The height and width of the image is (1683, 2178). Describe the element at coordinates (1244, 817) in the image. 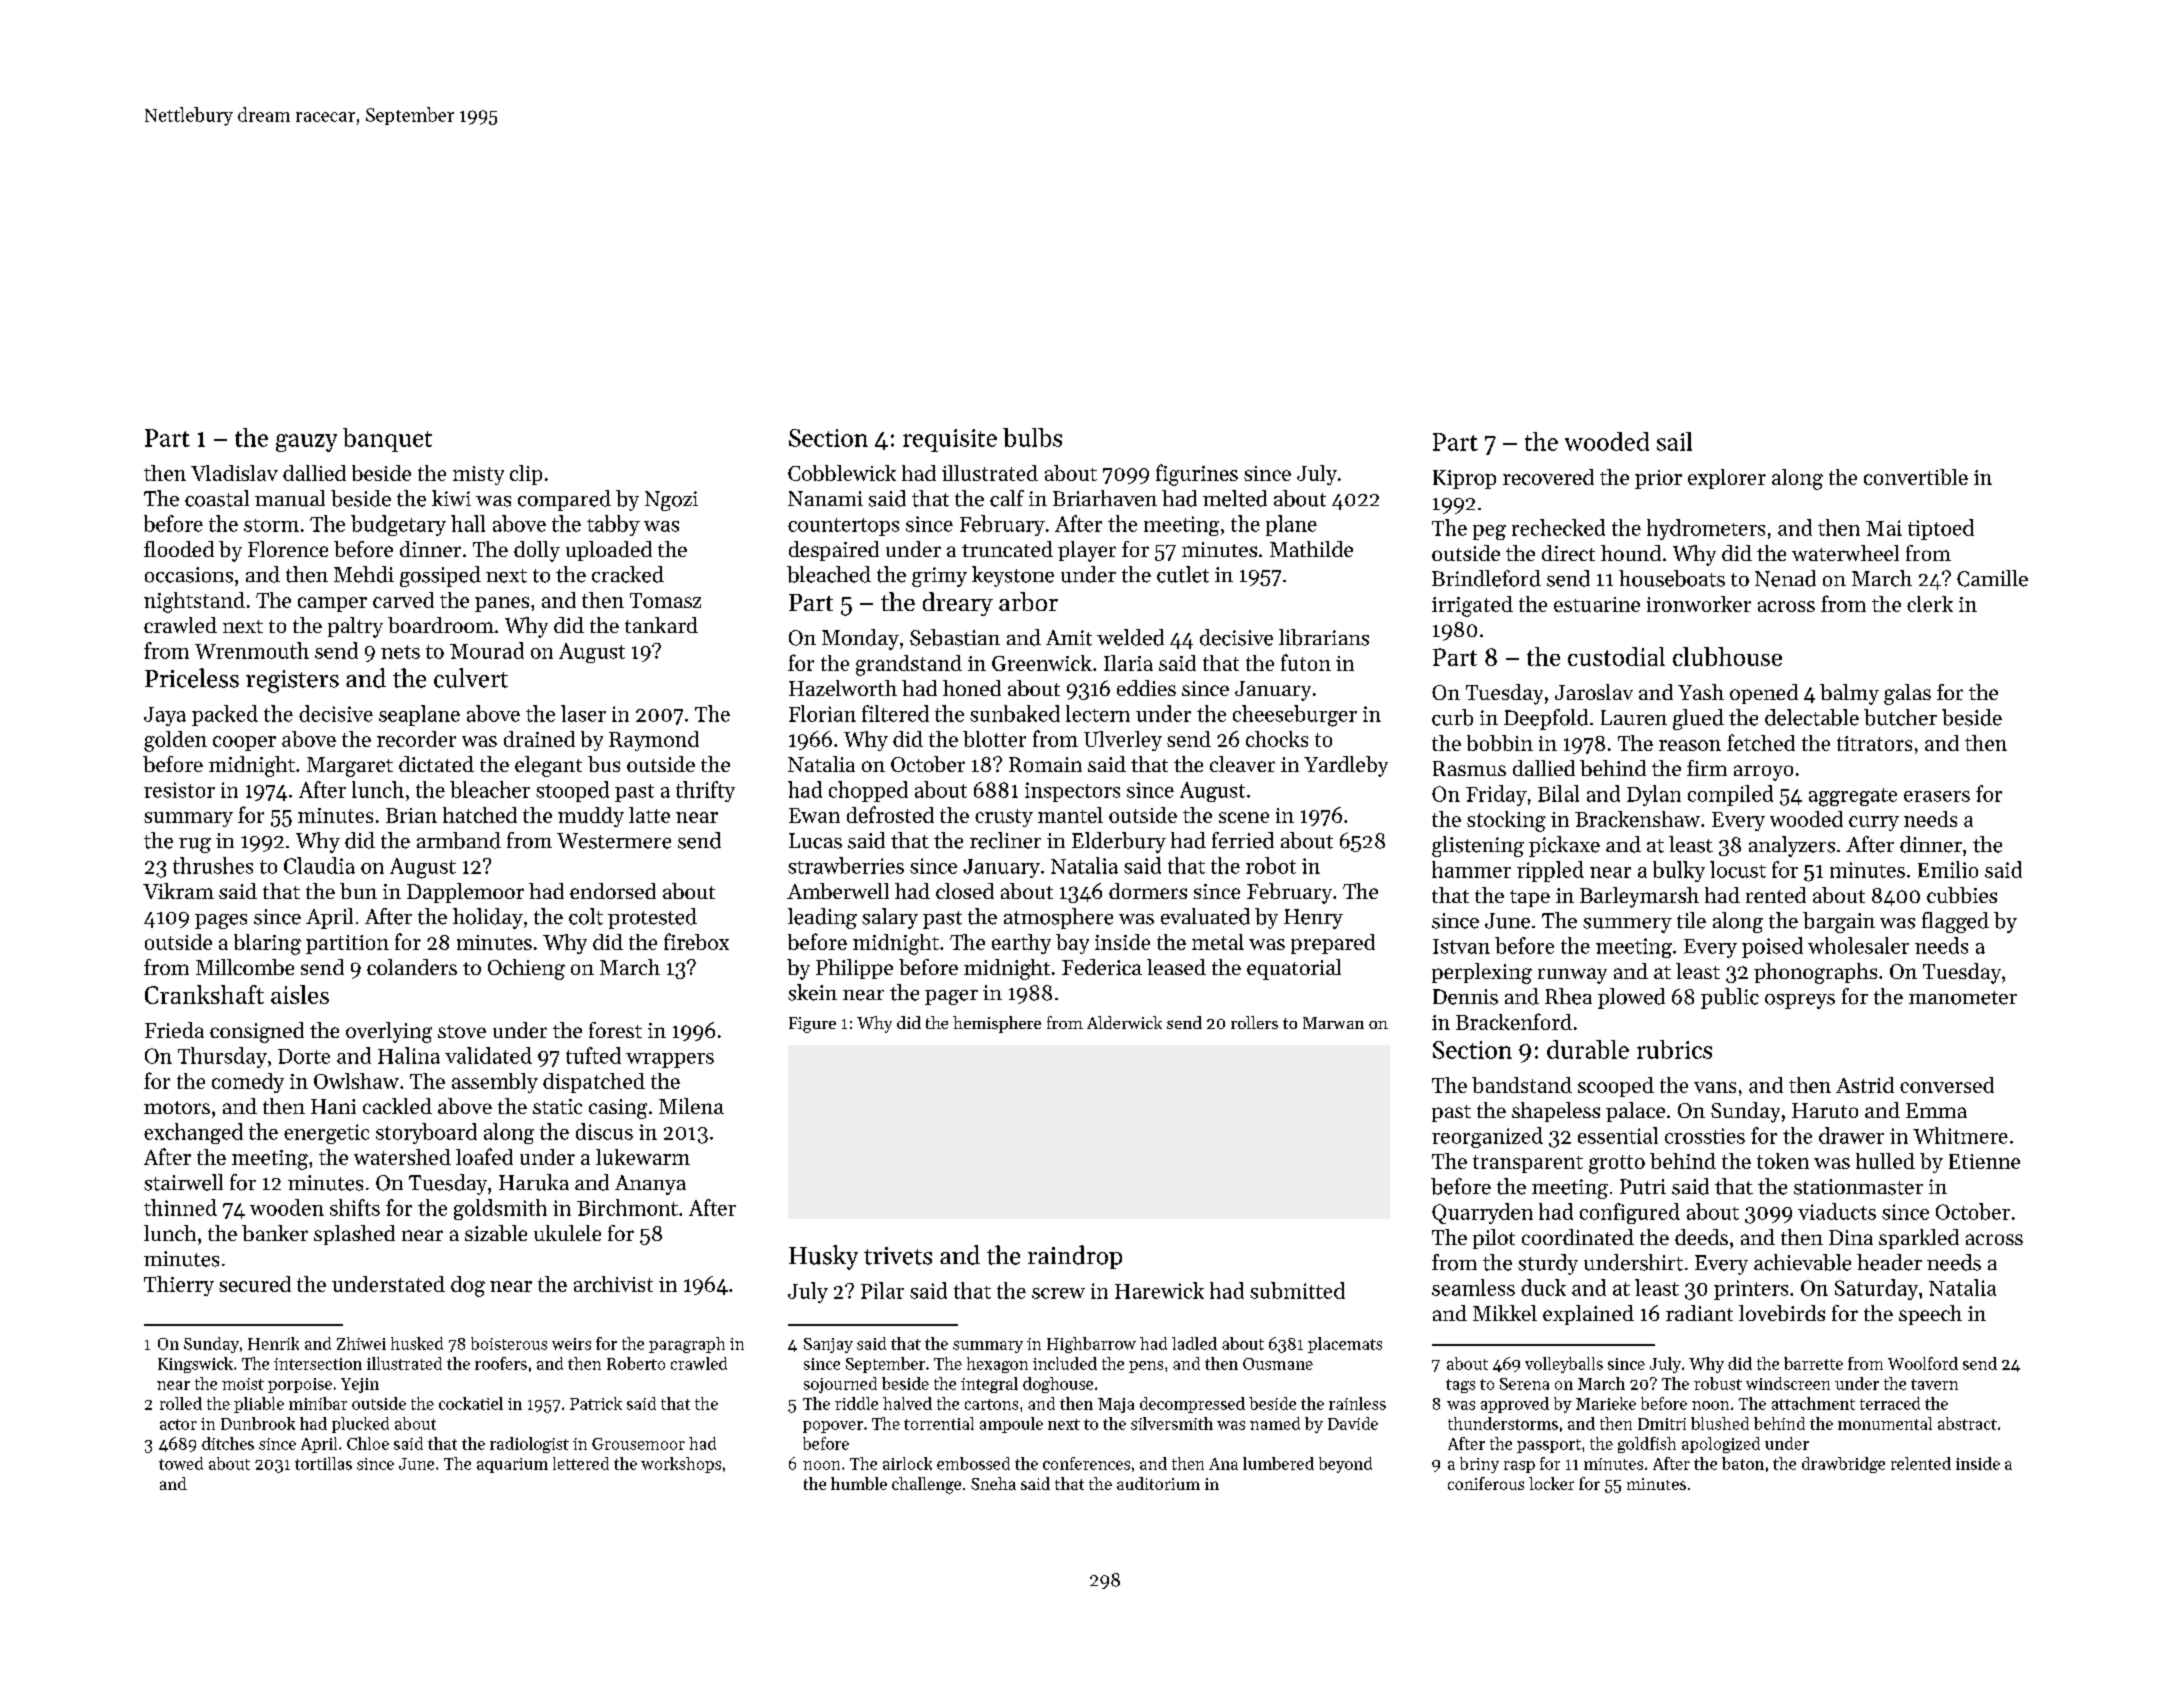

I see `scene` at that location.
